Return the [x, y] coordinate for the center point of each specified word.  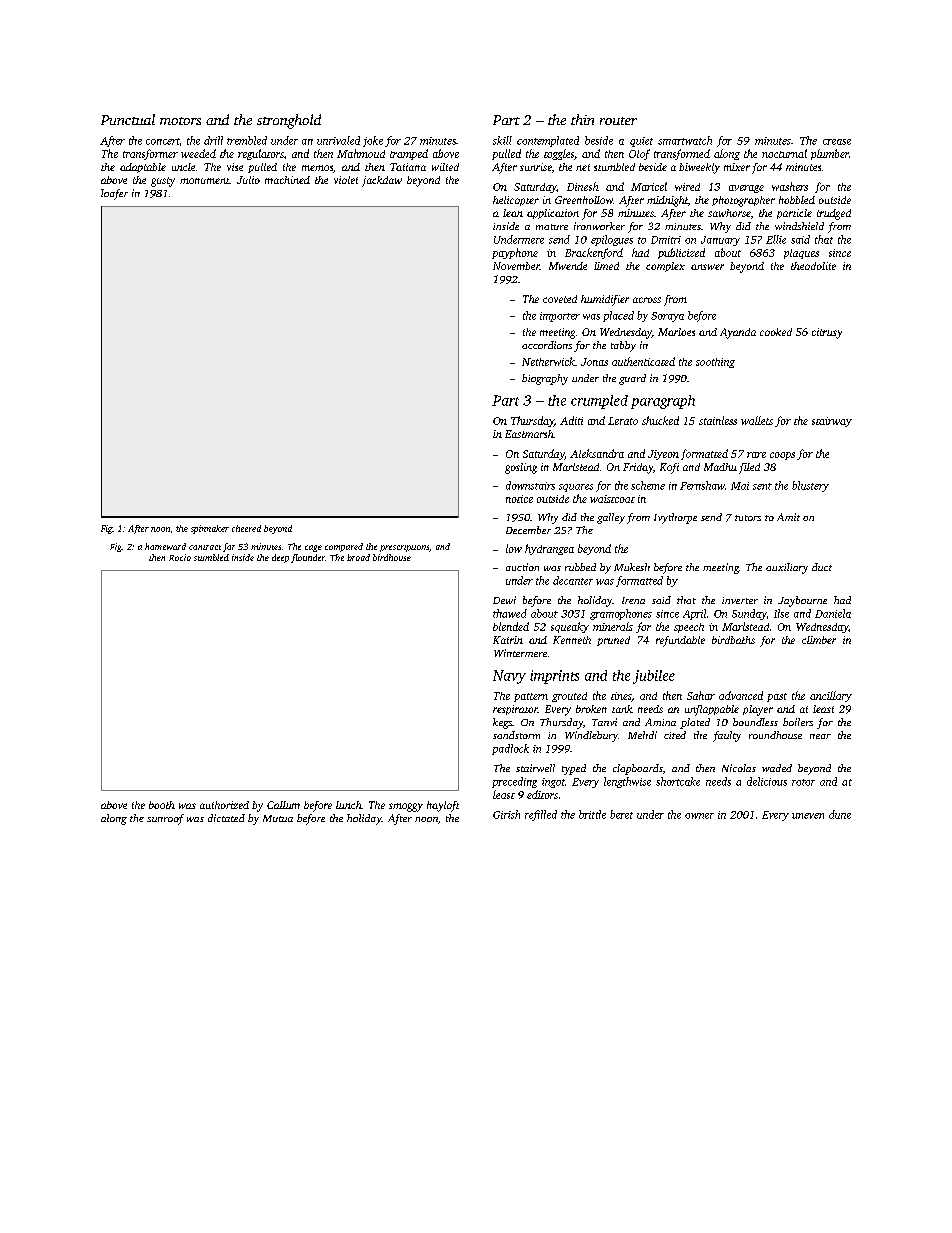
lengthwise [627, 782]
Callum [283, 805]
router [618, 121]
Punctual [128, 119]
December [528, 530]
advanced [741, 695]
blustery [810, 486]
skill [502, 140]
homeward [165, 546]
